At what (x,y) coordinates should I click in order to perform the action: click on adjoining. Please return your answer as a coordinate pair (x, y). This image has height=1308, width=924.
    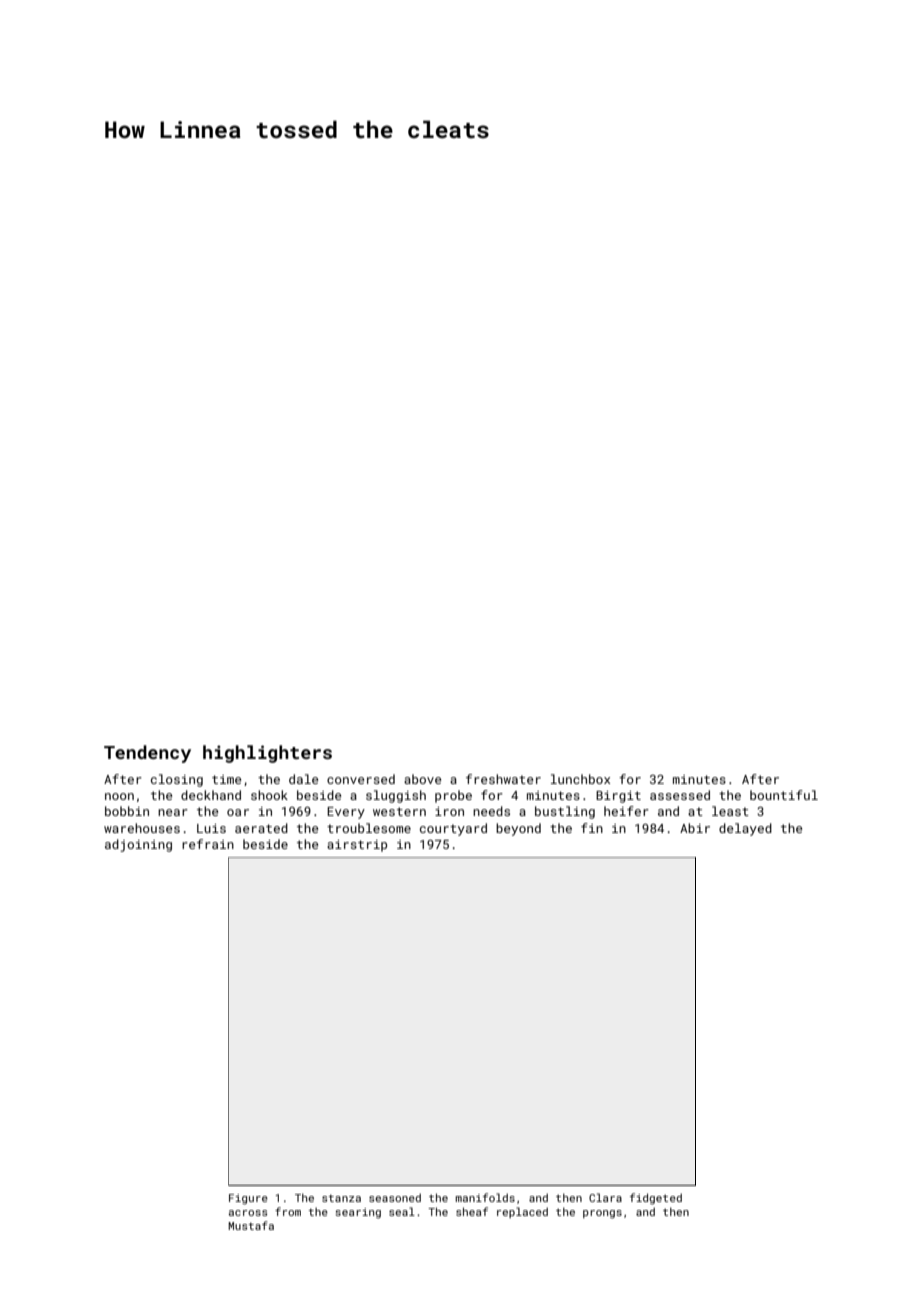
    Looking at the image, I should click on (138, 845).
